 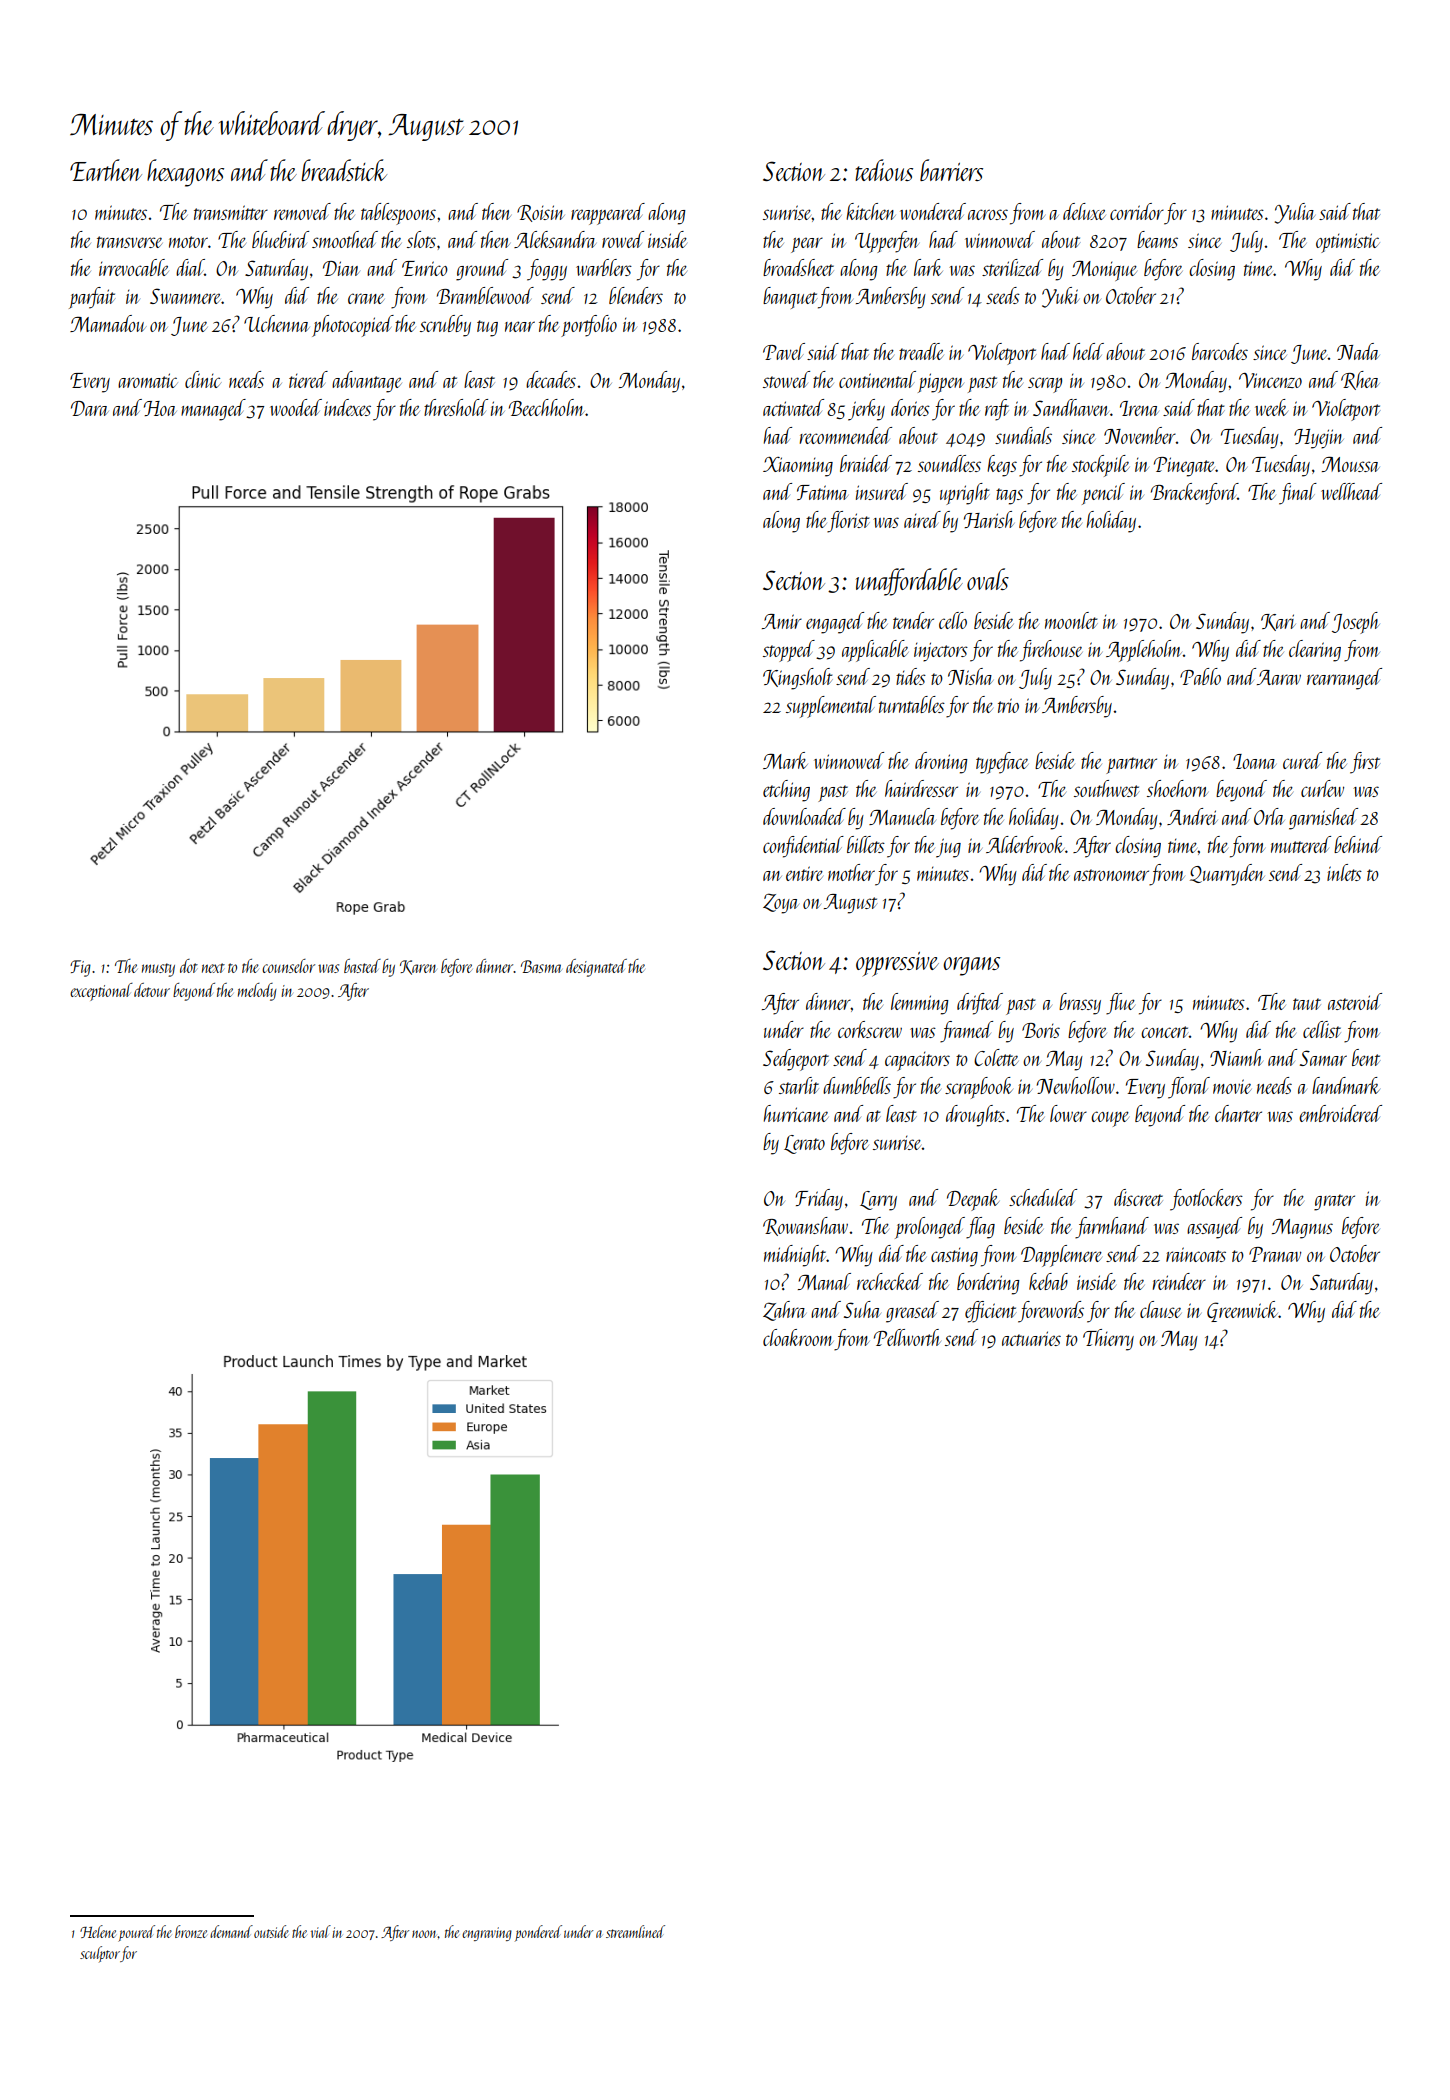 What do you see at coordinates (185, 173) in the screenshot?
I see `hexagons` at bounding box center [185, 173].
